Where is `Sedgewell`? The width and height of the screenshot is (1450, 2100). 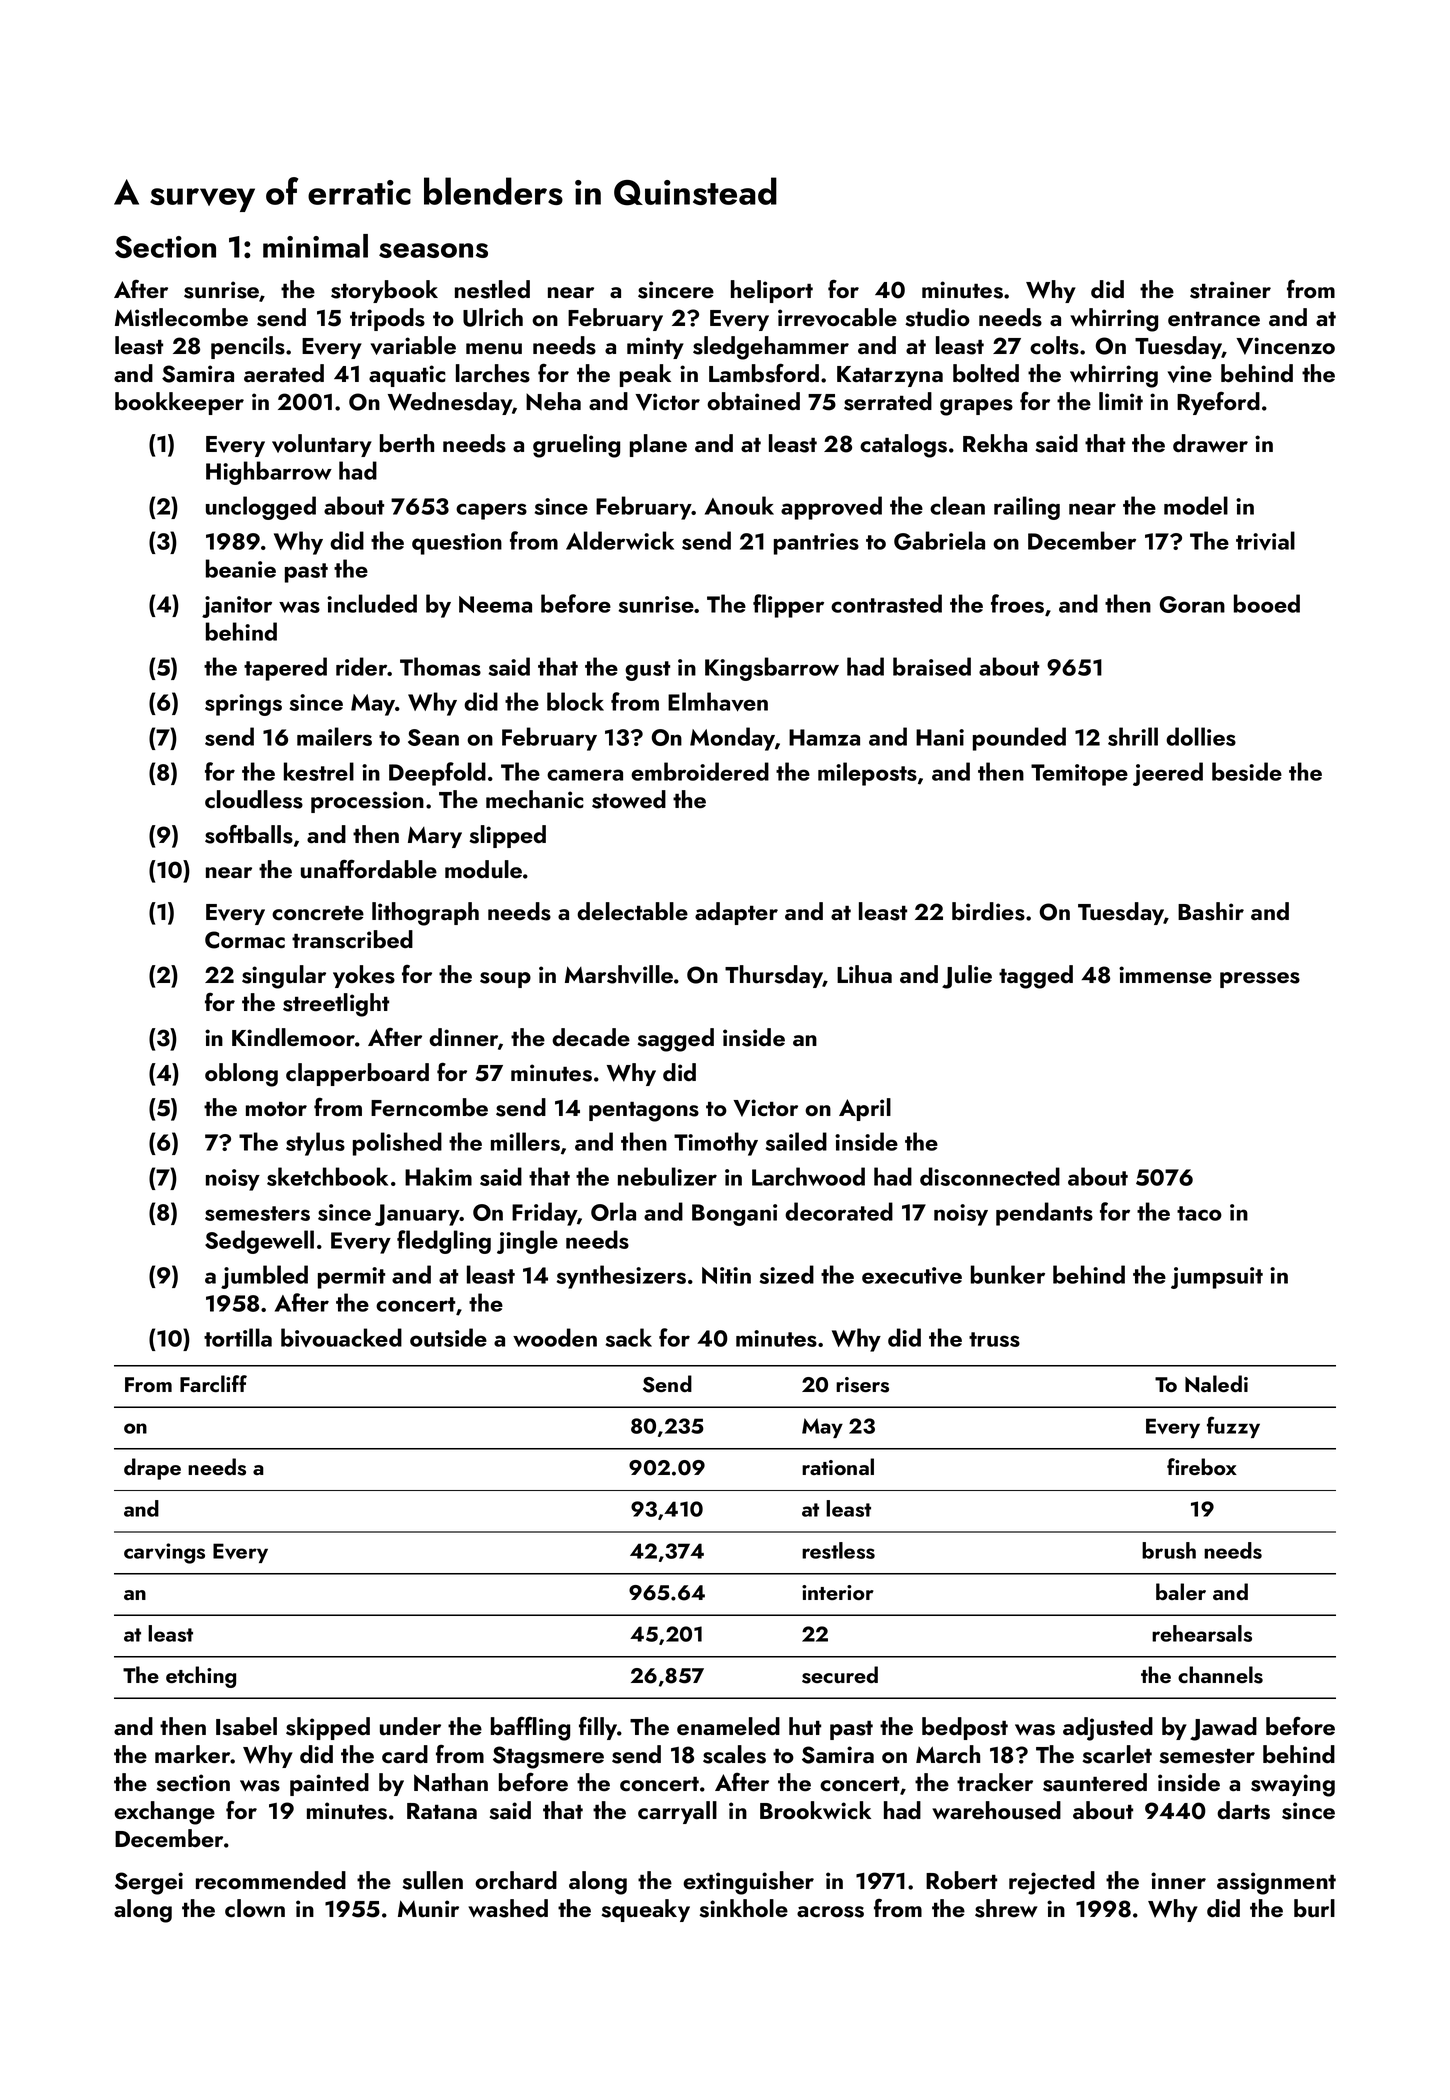
Sedgewell is located at coordinates (259, 1242).
